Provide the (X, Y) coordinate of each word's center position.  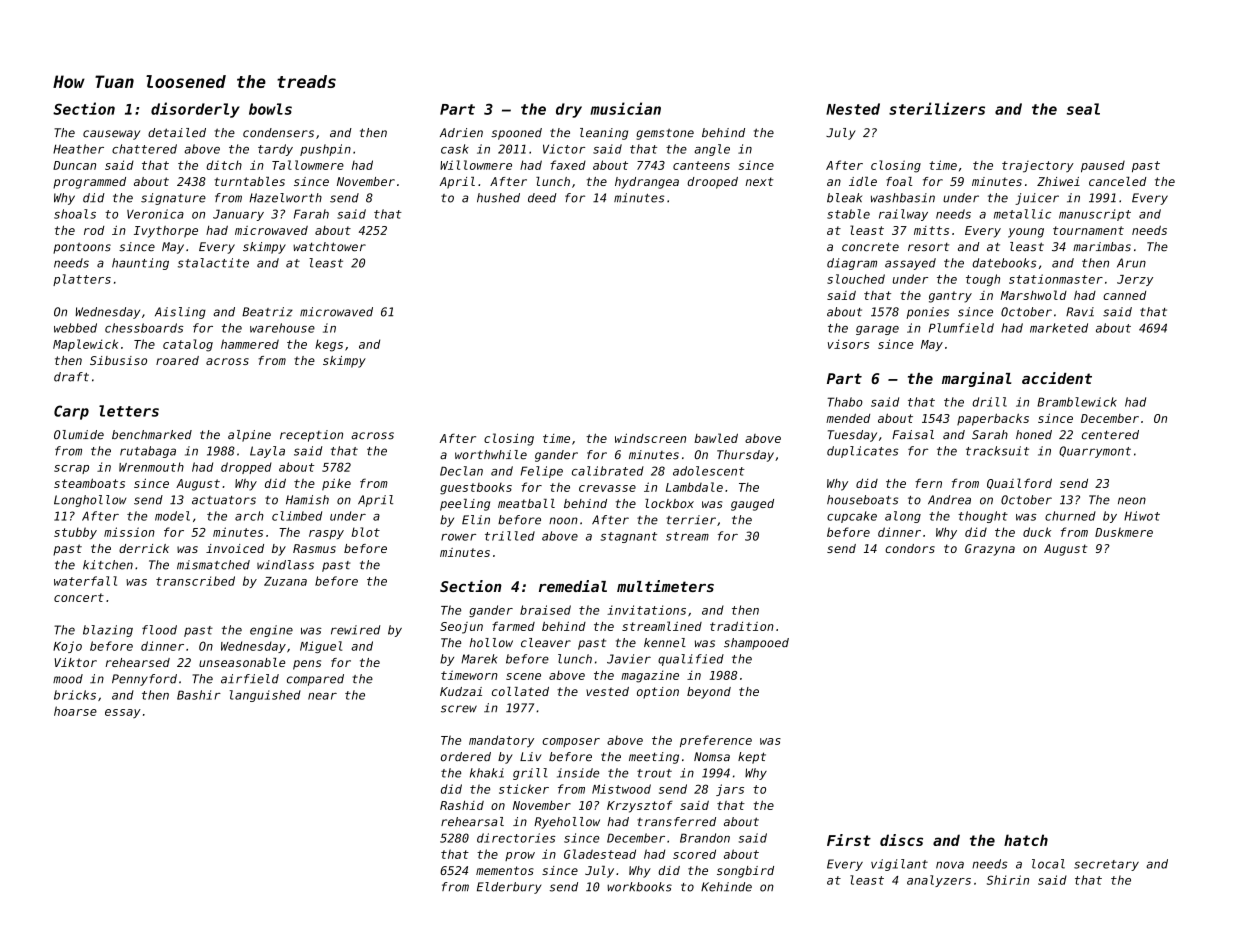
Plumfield (961, 328)
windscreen (650, 438)
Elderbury (509, 888)
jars (730, 790)
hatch (1026, 840)
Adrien (461, 133)
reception (311, 436)
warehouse (282, 328)
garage (877, 330)
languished (265, 696)
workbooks (639, 887)
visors (848, 344)
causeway (111, 135)
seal (1083, 109)
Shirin (1008, 880)
